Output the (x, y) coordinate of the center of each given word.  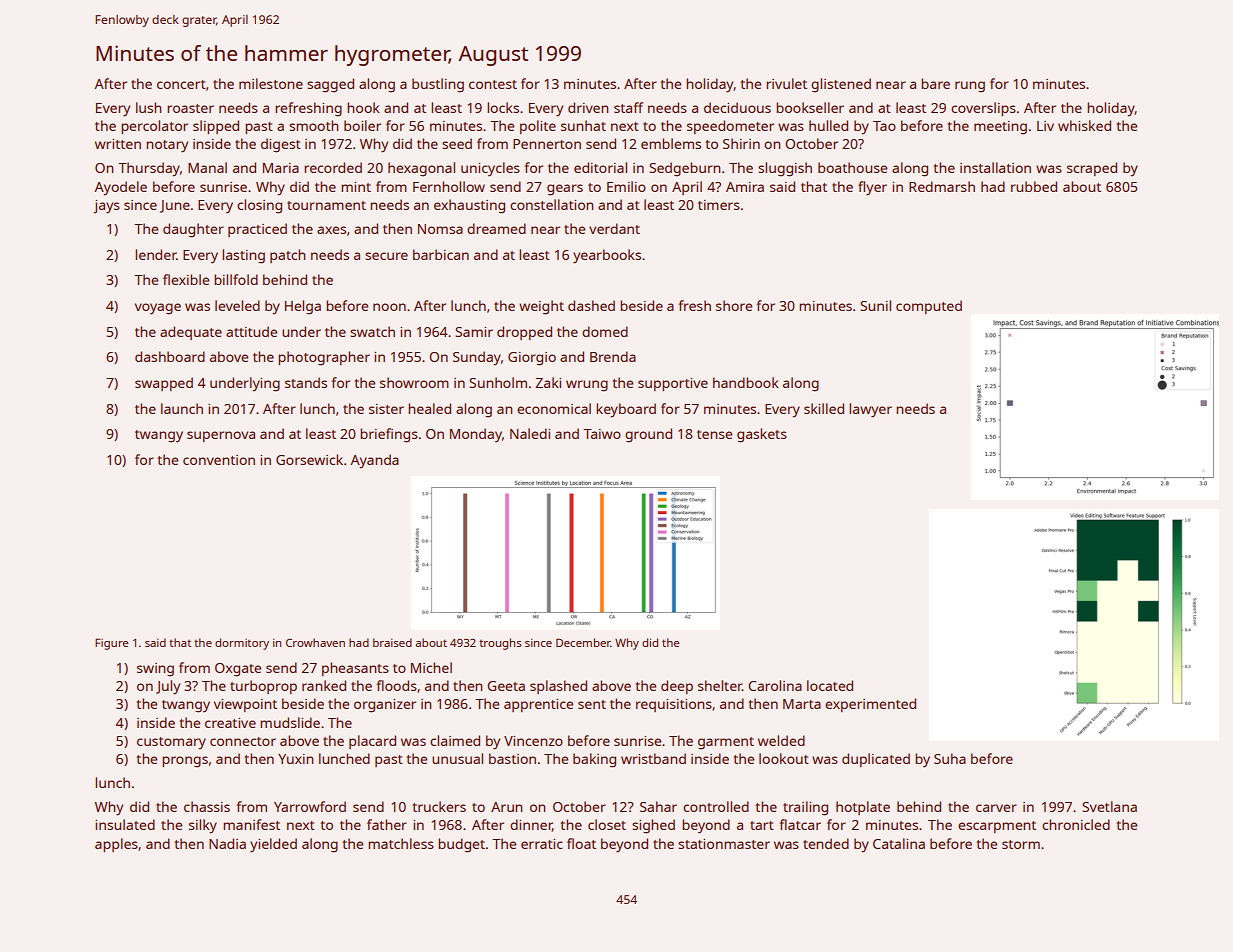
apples (116, 845)
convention (219, 460)
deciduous (737, 107)
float (581, 843)
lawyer (870, 410)
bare (935, 83)
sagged (330, 85)
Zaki (548, 382)
